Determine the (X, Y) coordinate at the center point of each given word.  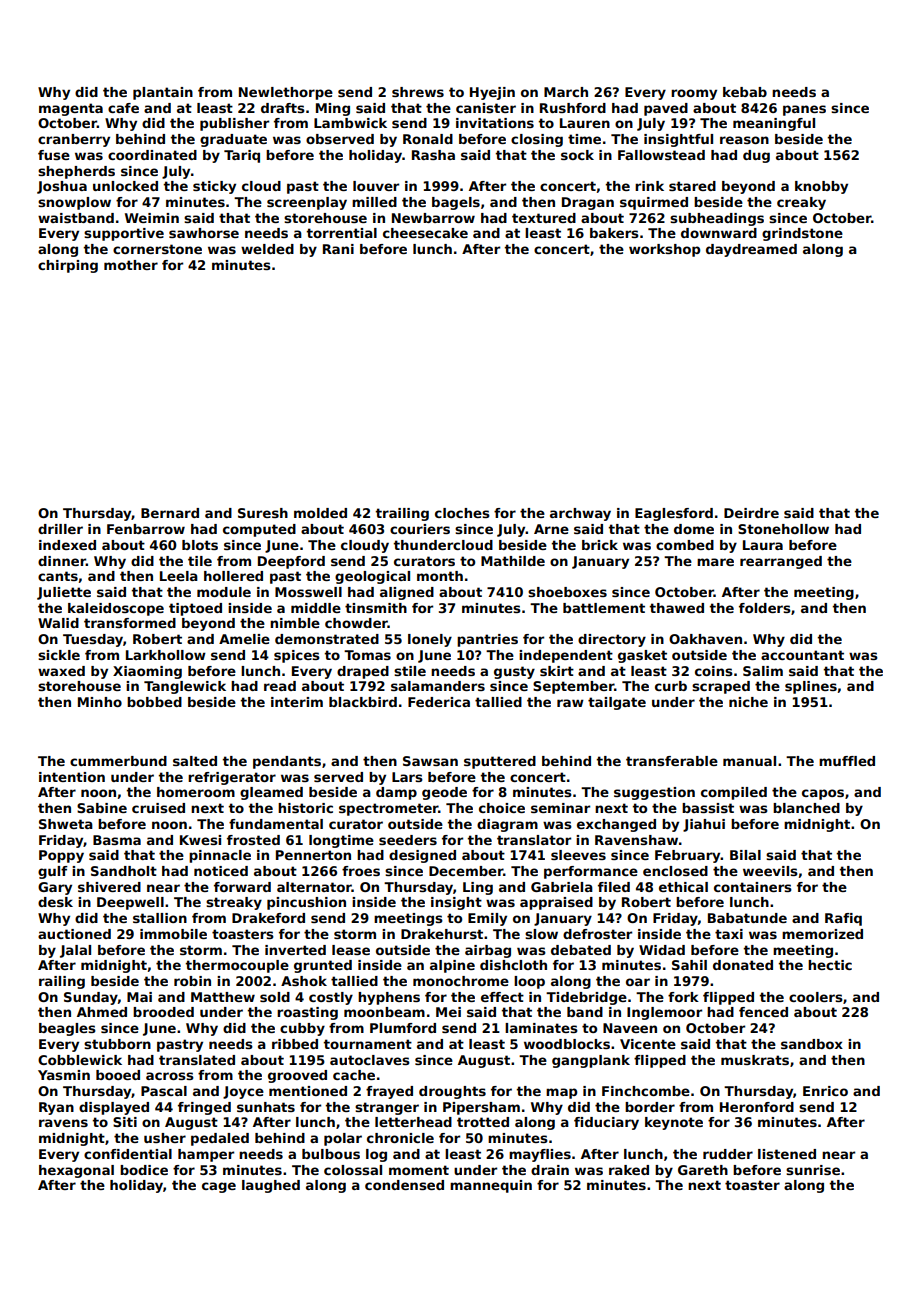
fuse (54, 155)
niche (748, 702)
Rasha (433, 155)
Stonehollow (783, 529)
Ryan (56, 1108)
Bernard (170, 513)
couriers (420, 529)
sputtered (500, 762)
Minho (100, 702)
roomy (694, 94)
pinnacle (220, 856)
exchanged (616, 825)
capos (823, 794)
